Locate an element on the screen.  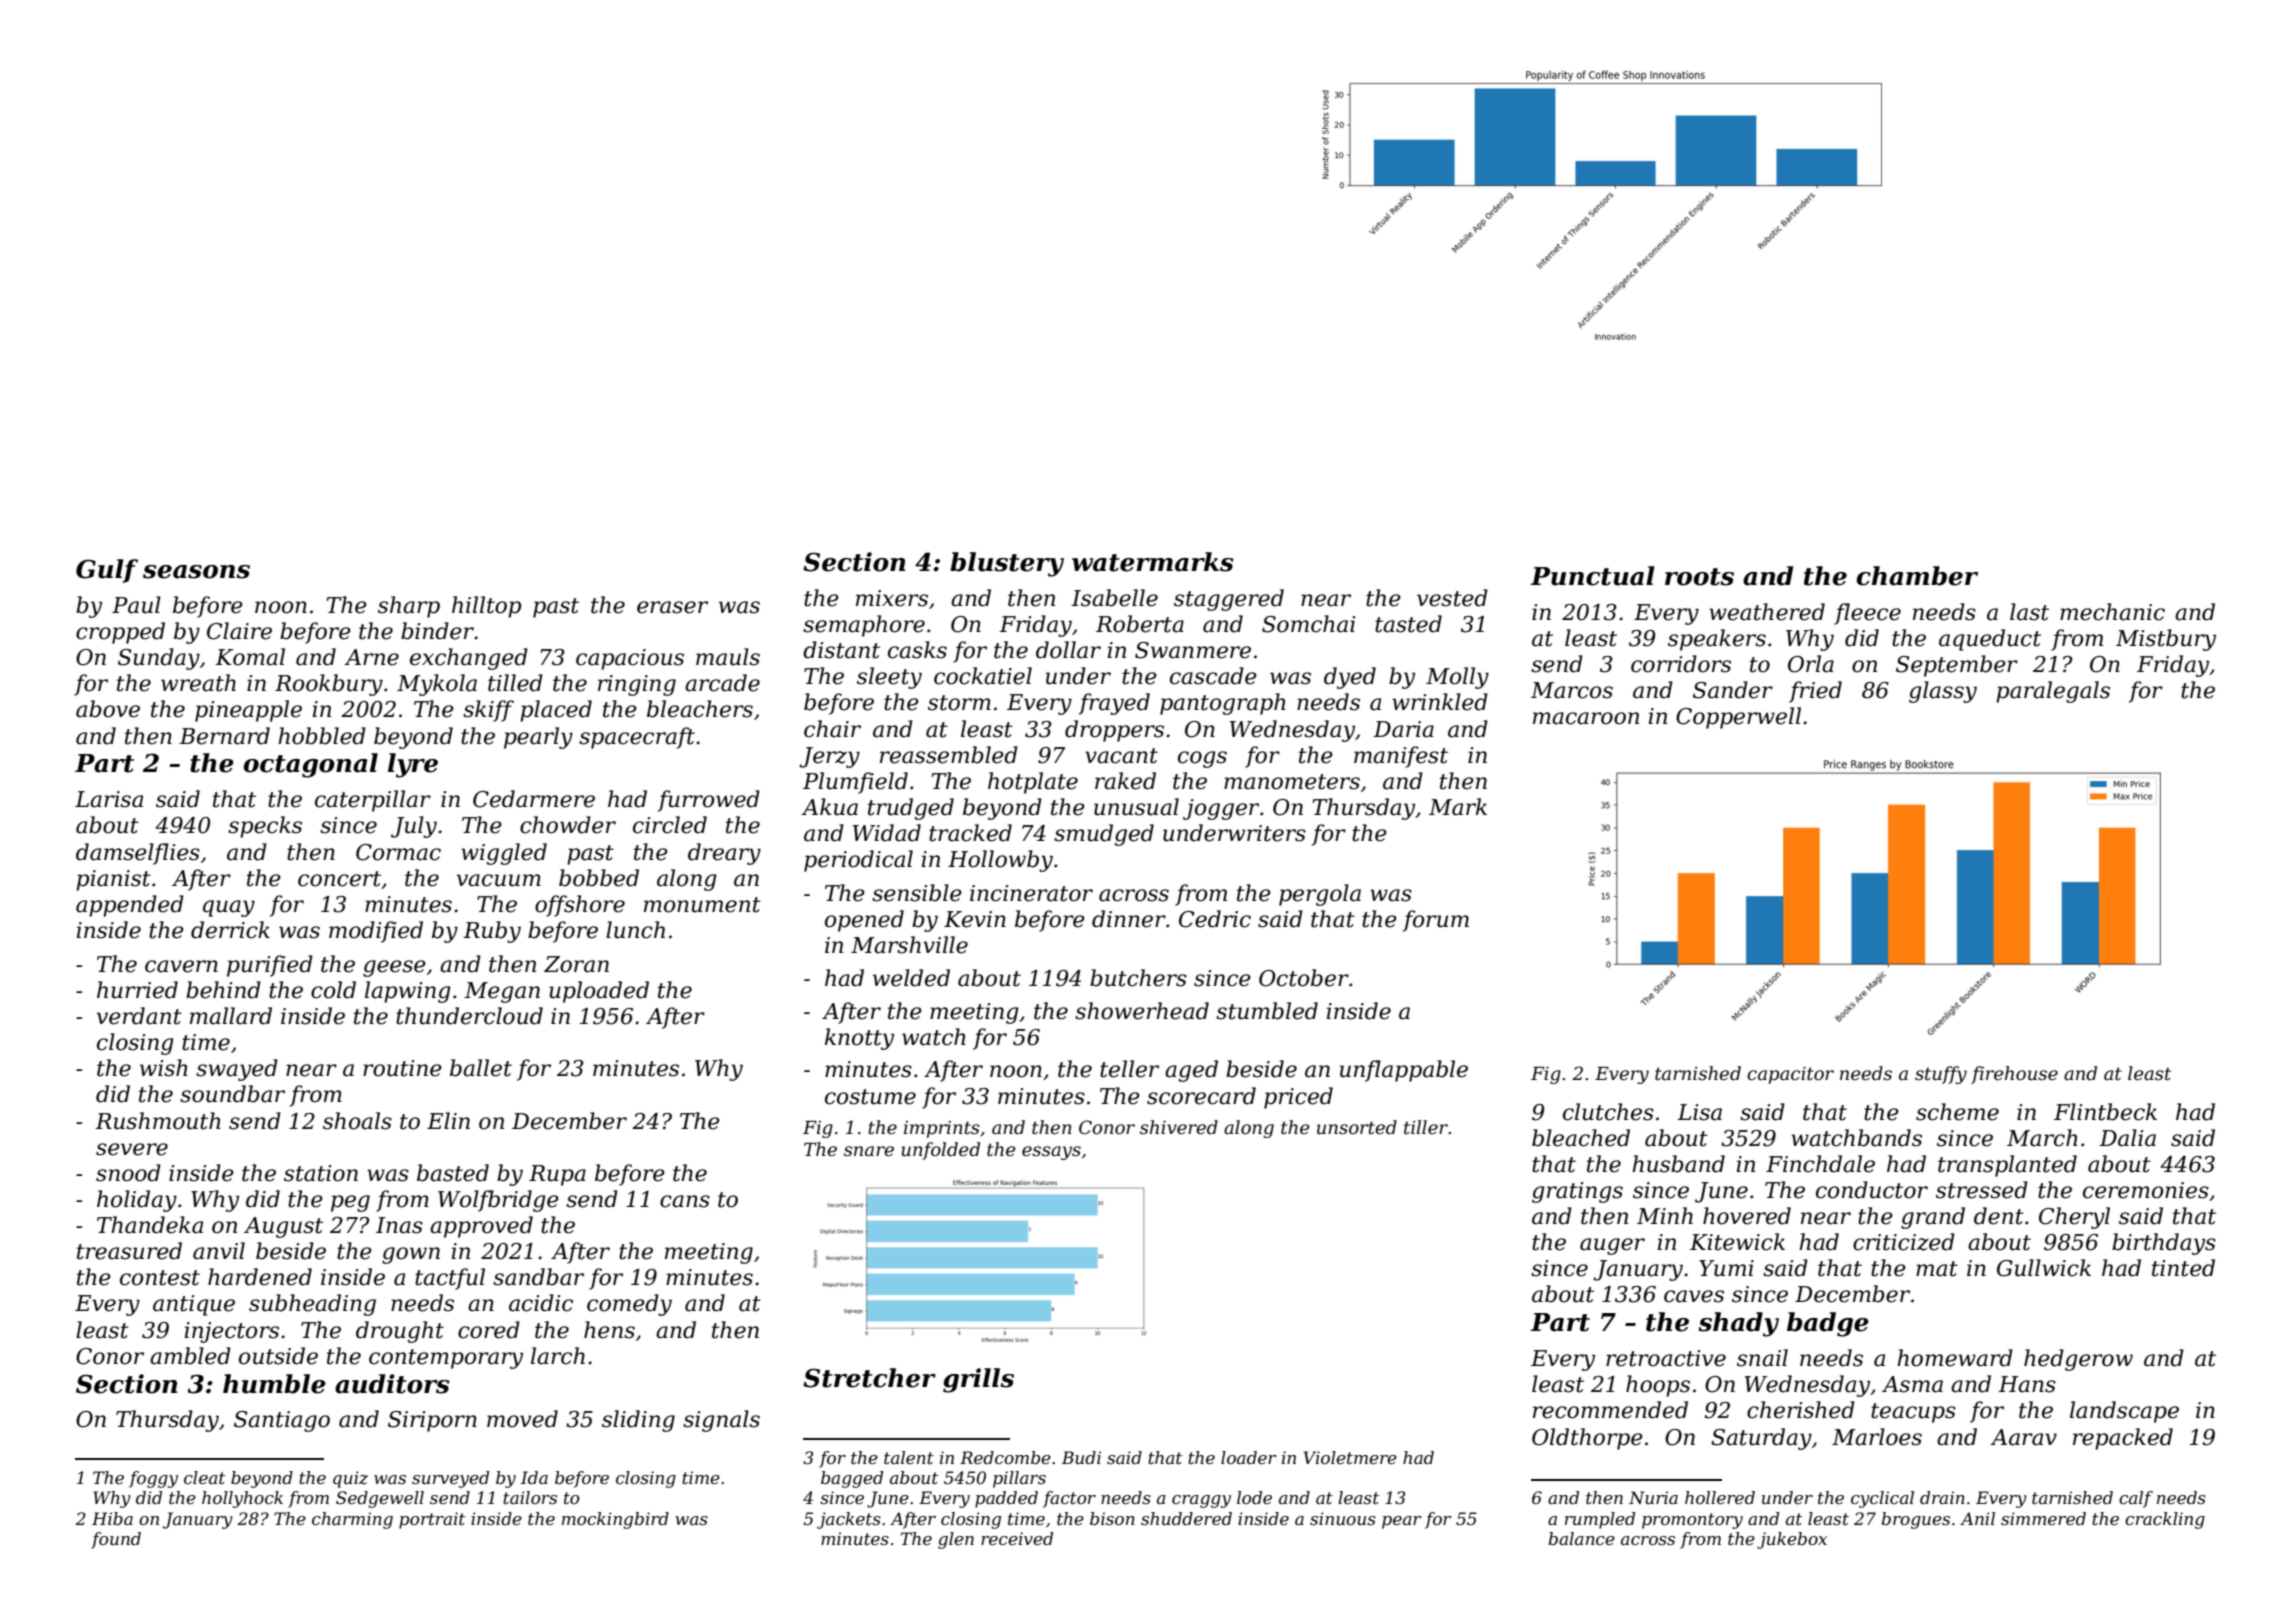
antique is located at coordinates (194, 1305).
